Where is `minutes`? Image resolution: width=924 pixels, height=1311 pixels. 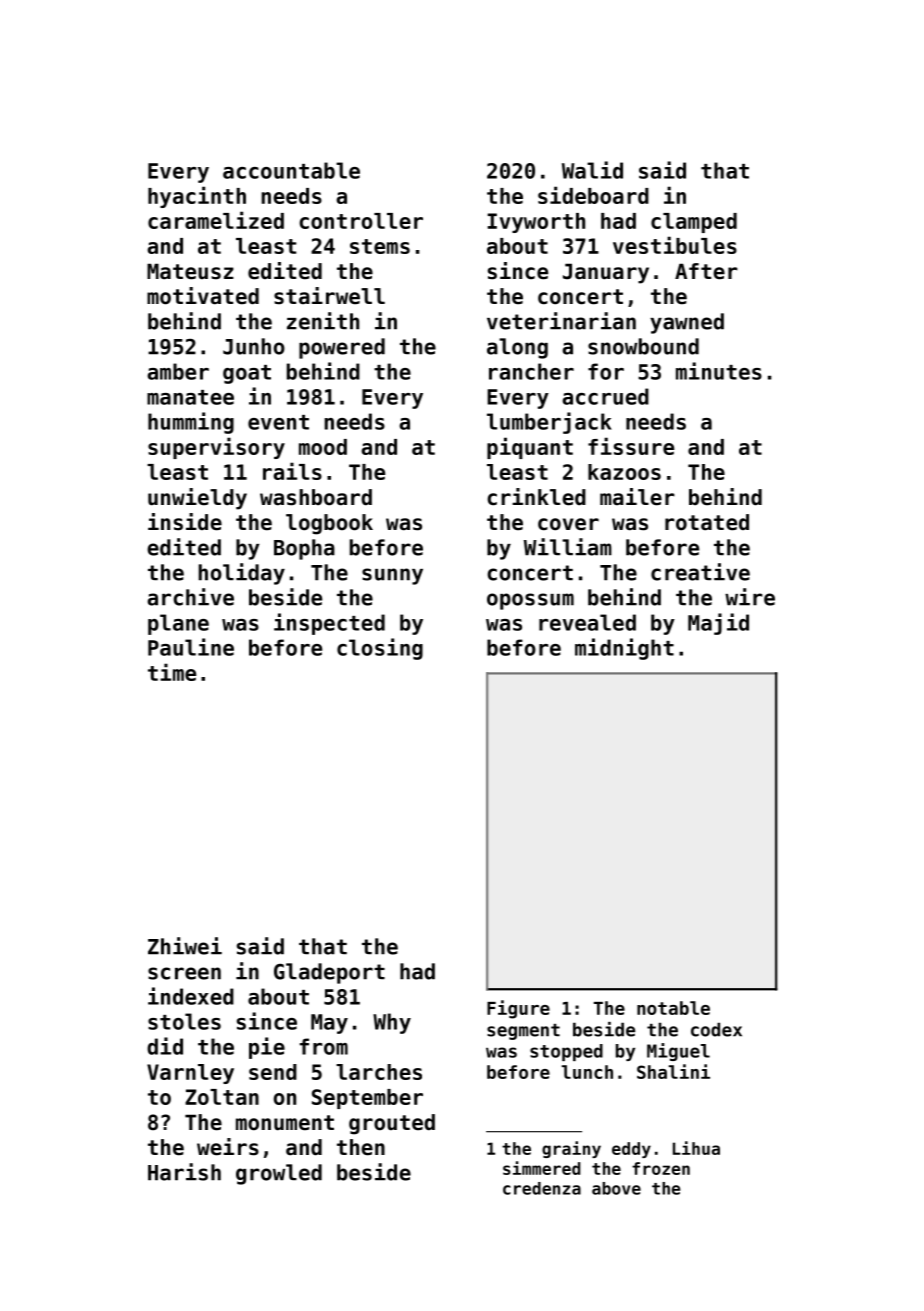
minutes is located at coordinates (719, 371).
